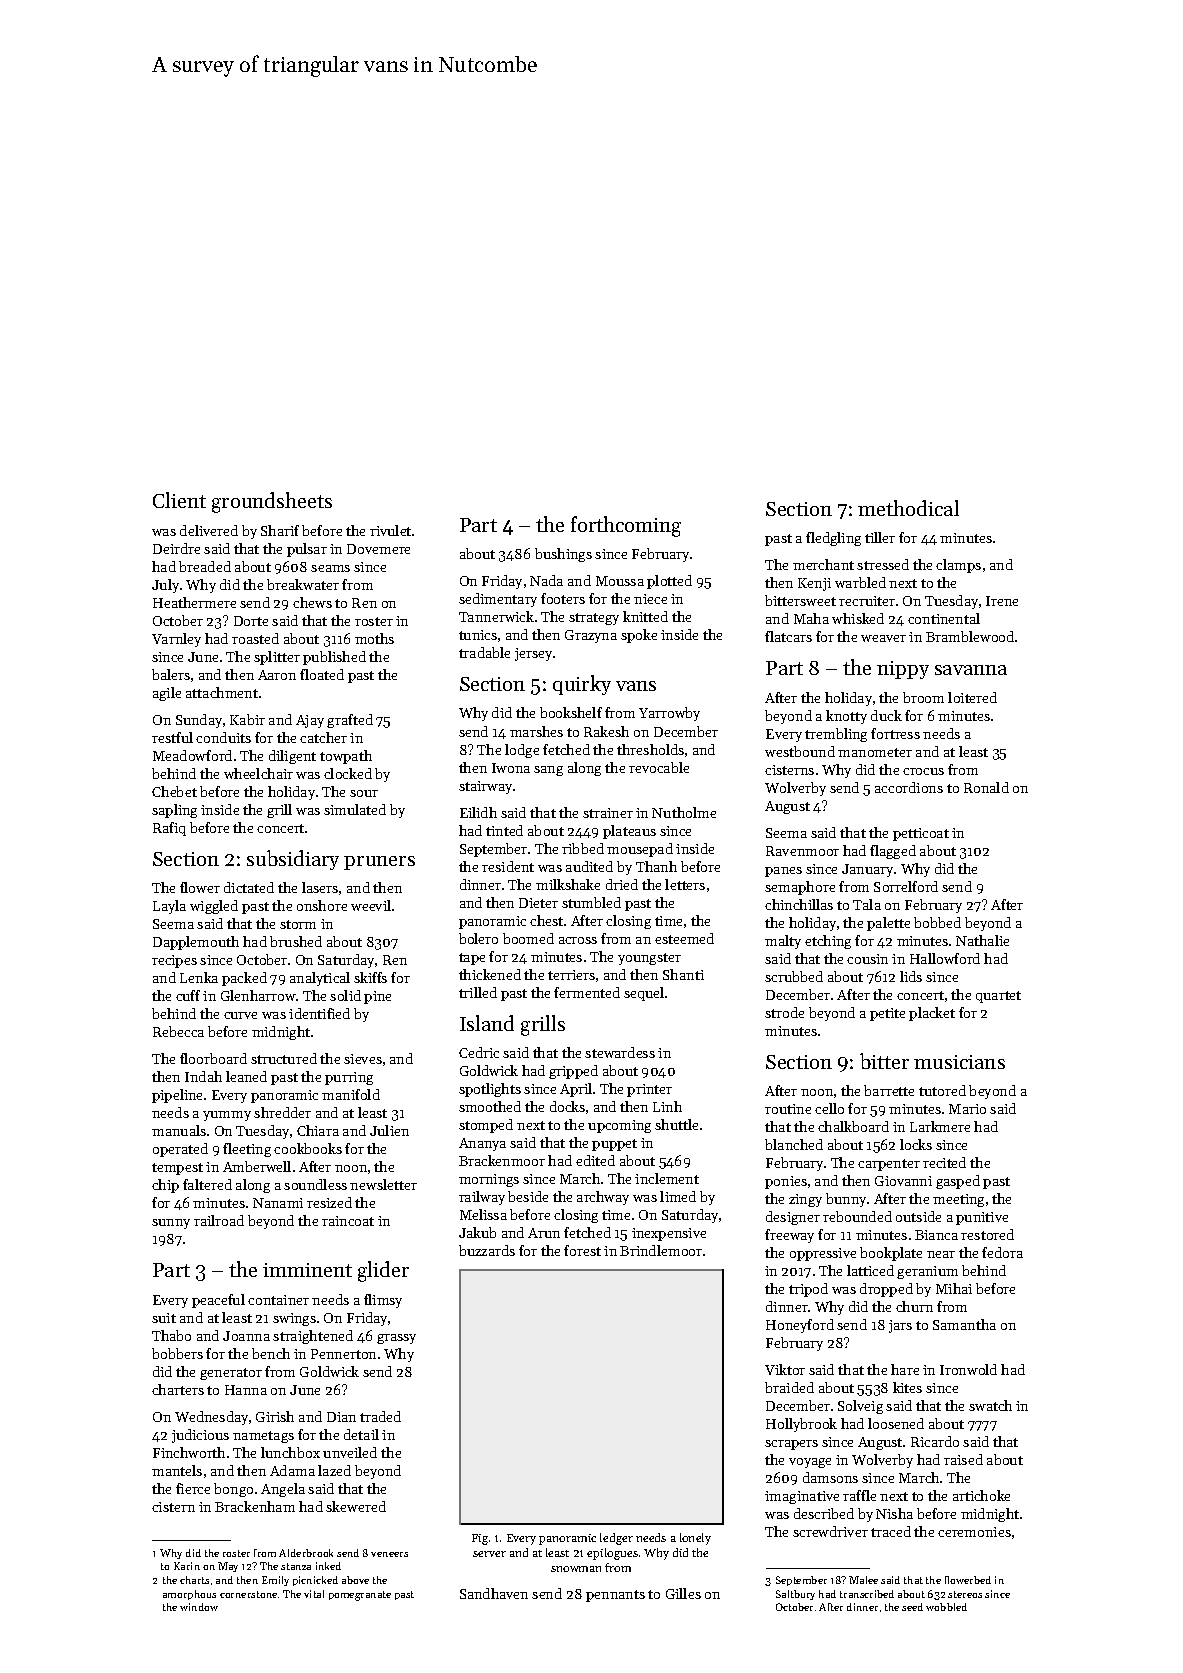 The height and width of the document is (1673, 1183). I want to click on plotted, so click(669, 582).
